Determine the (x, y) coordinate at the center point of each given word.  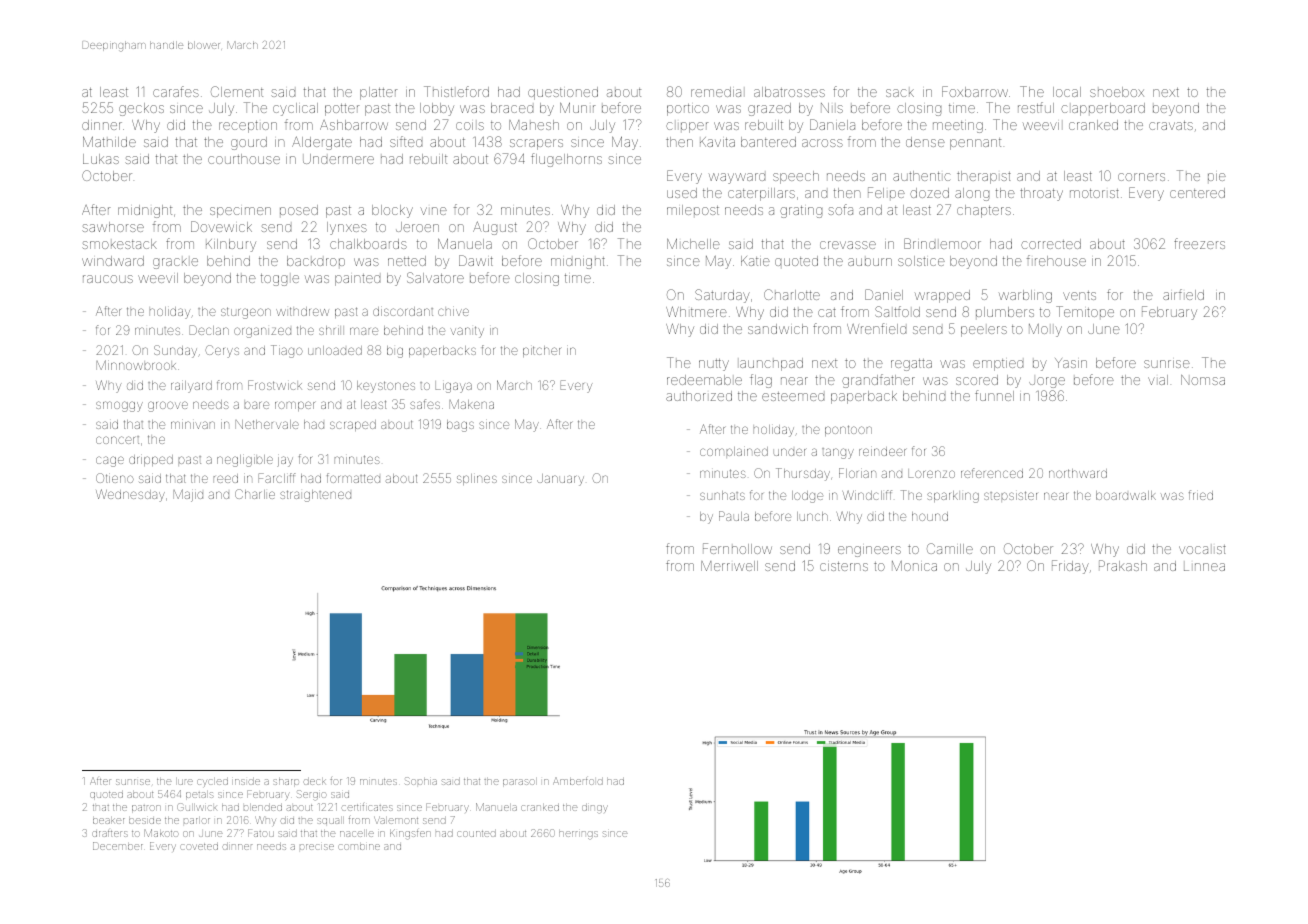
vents (1079, 295)
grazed (769, 109)
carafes (176, 91)
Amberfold (578, 781)
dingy (595, 809)
